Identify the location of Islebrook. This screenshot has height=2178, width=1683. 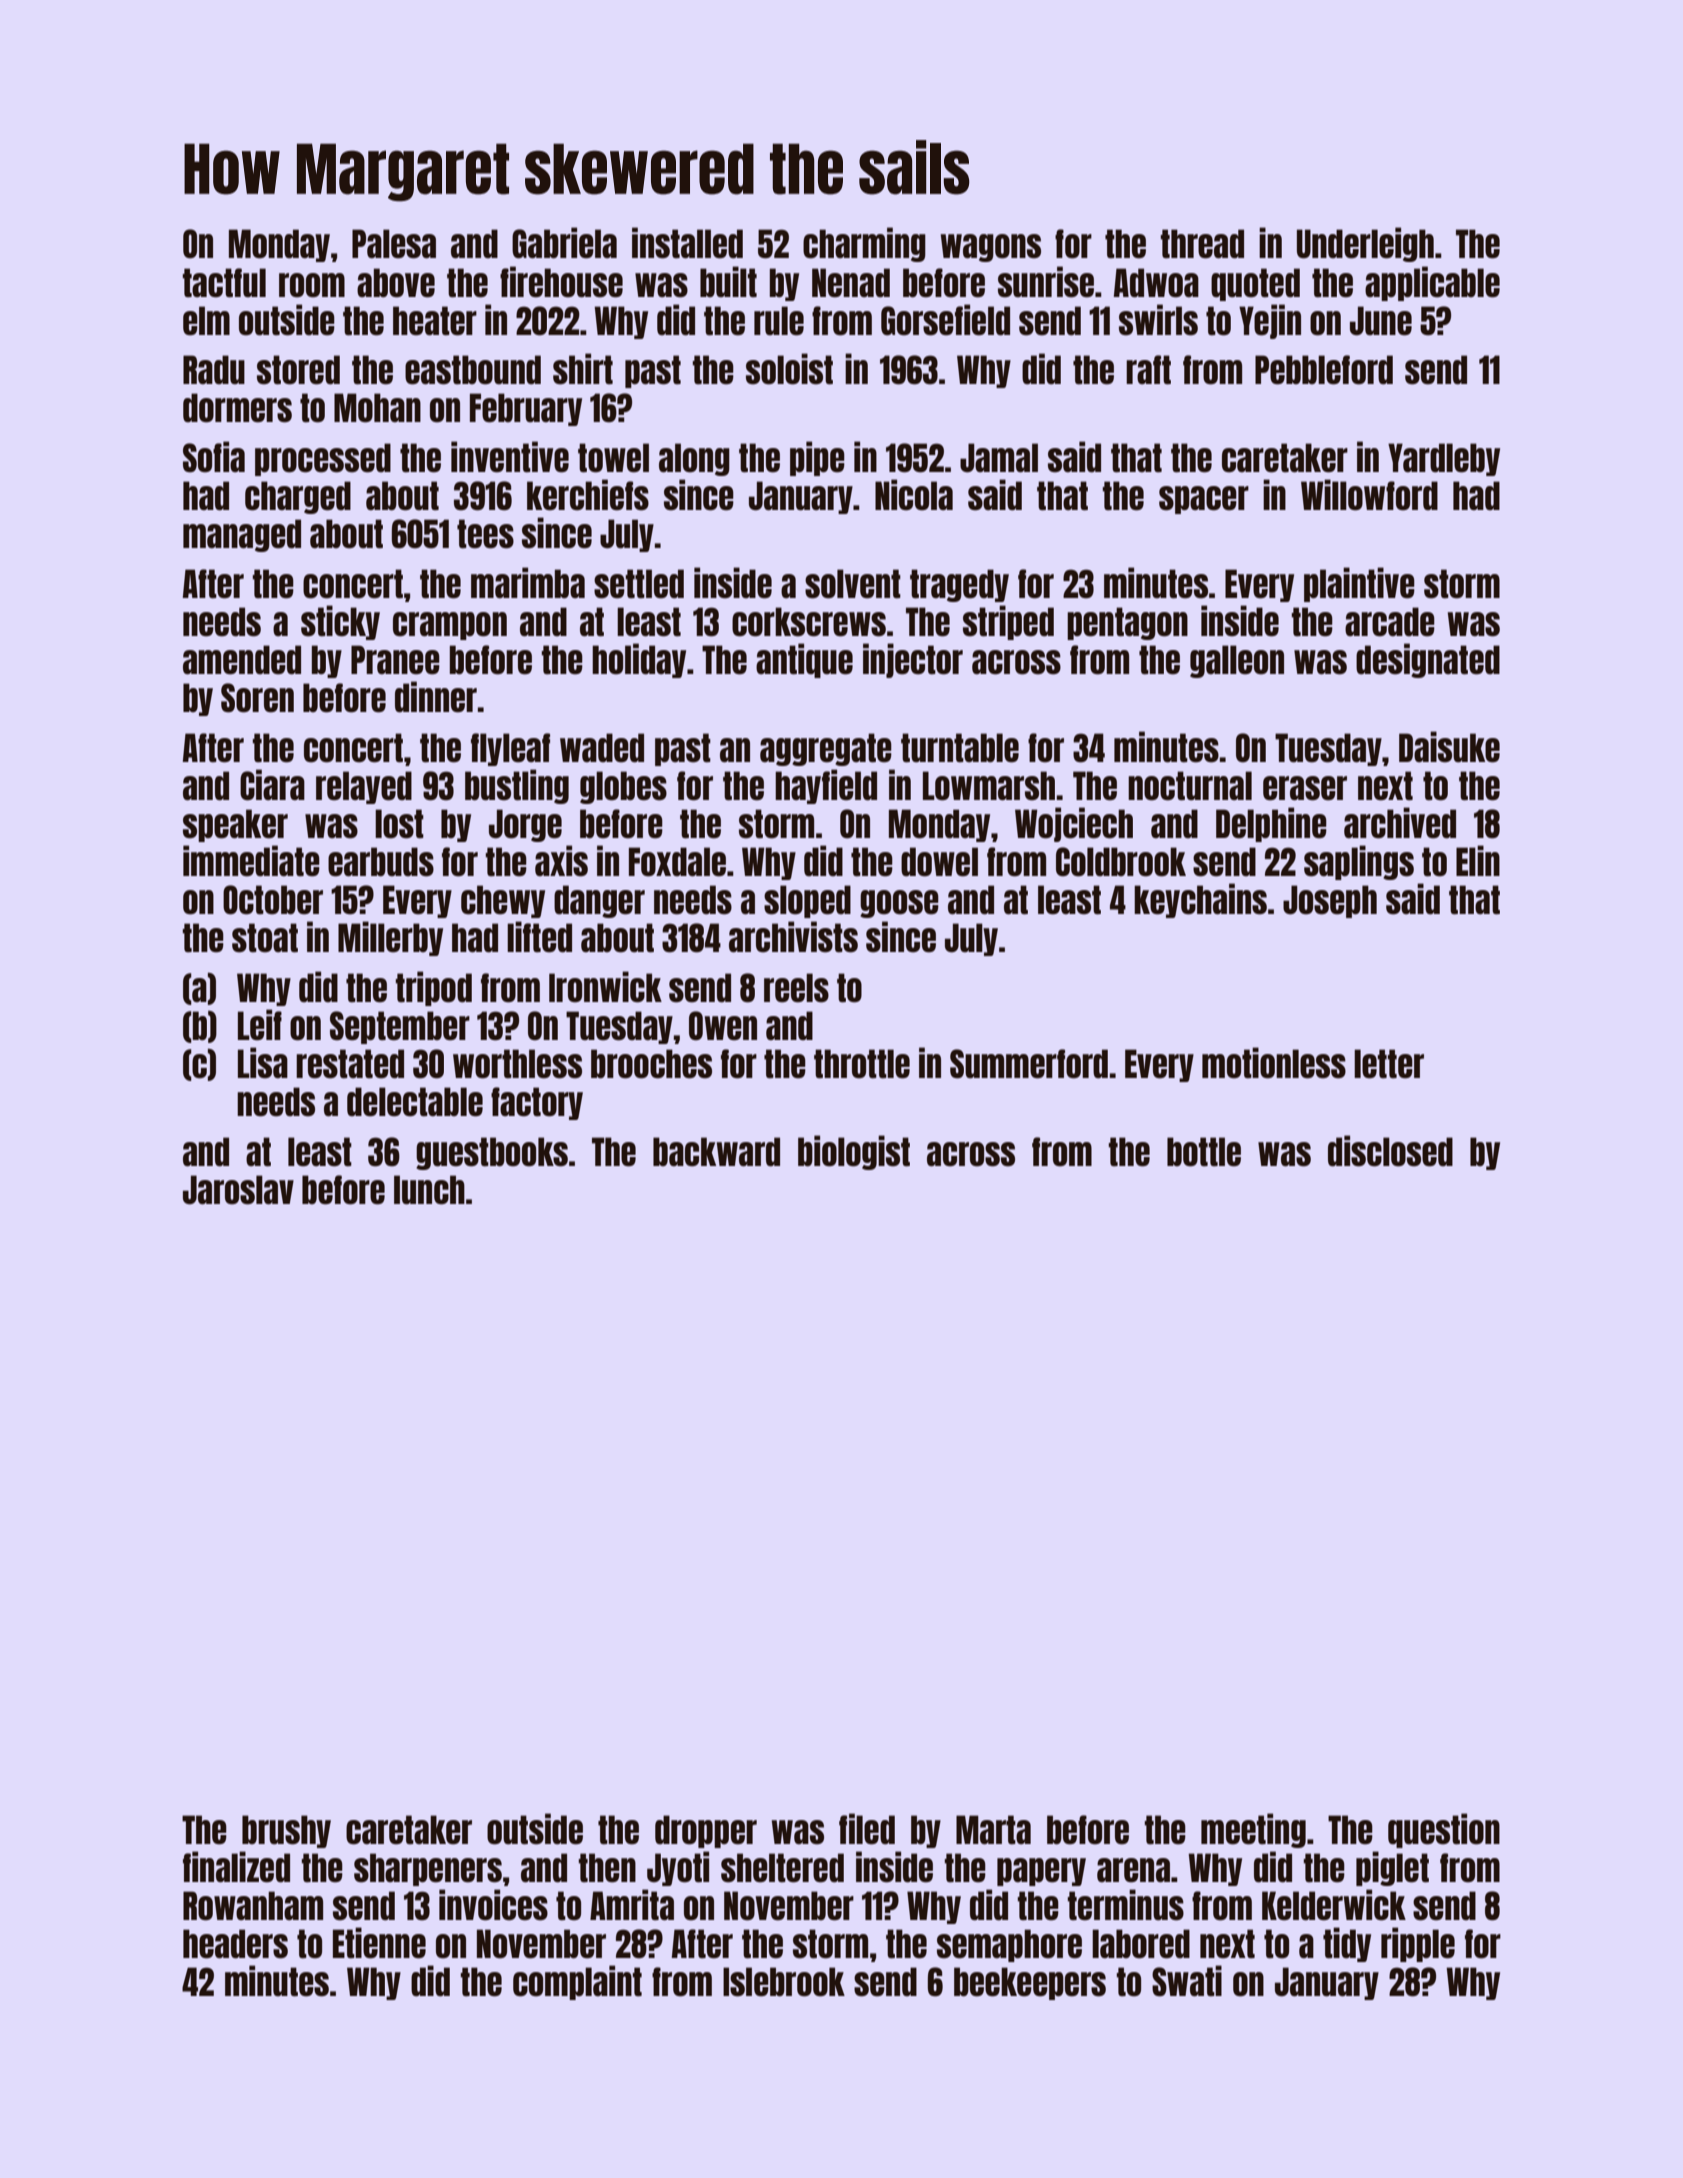
(784, 1982).
